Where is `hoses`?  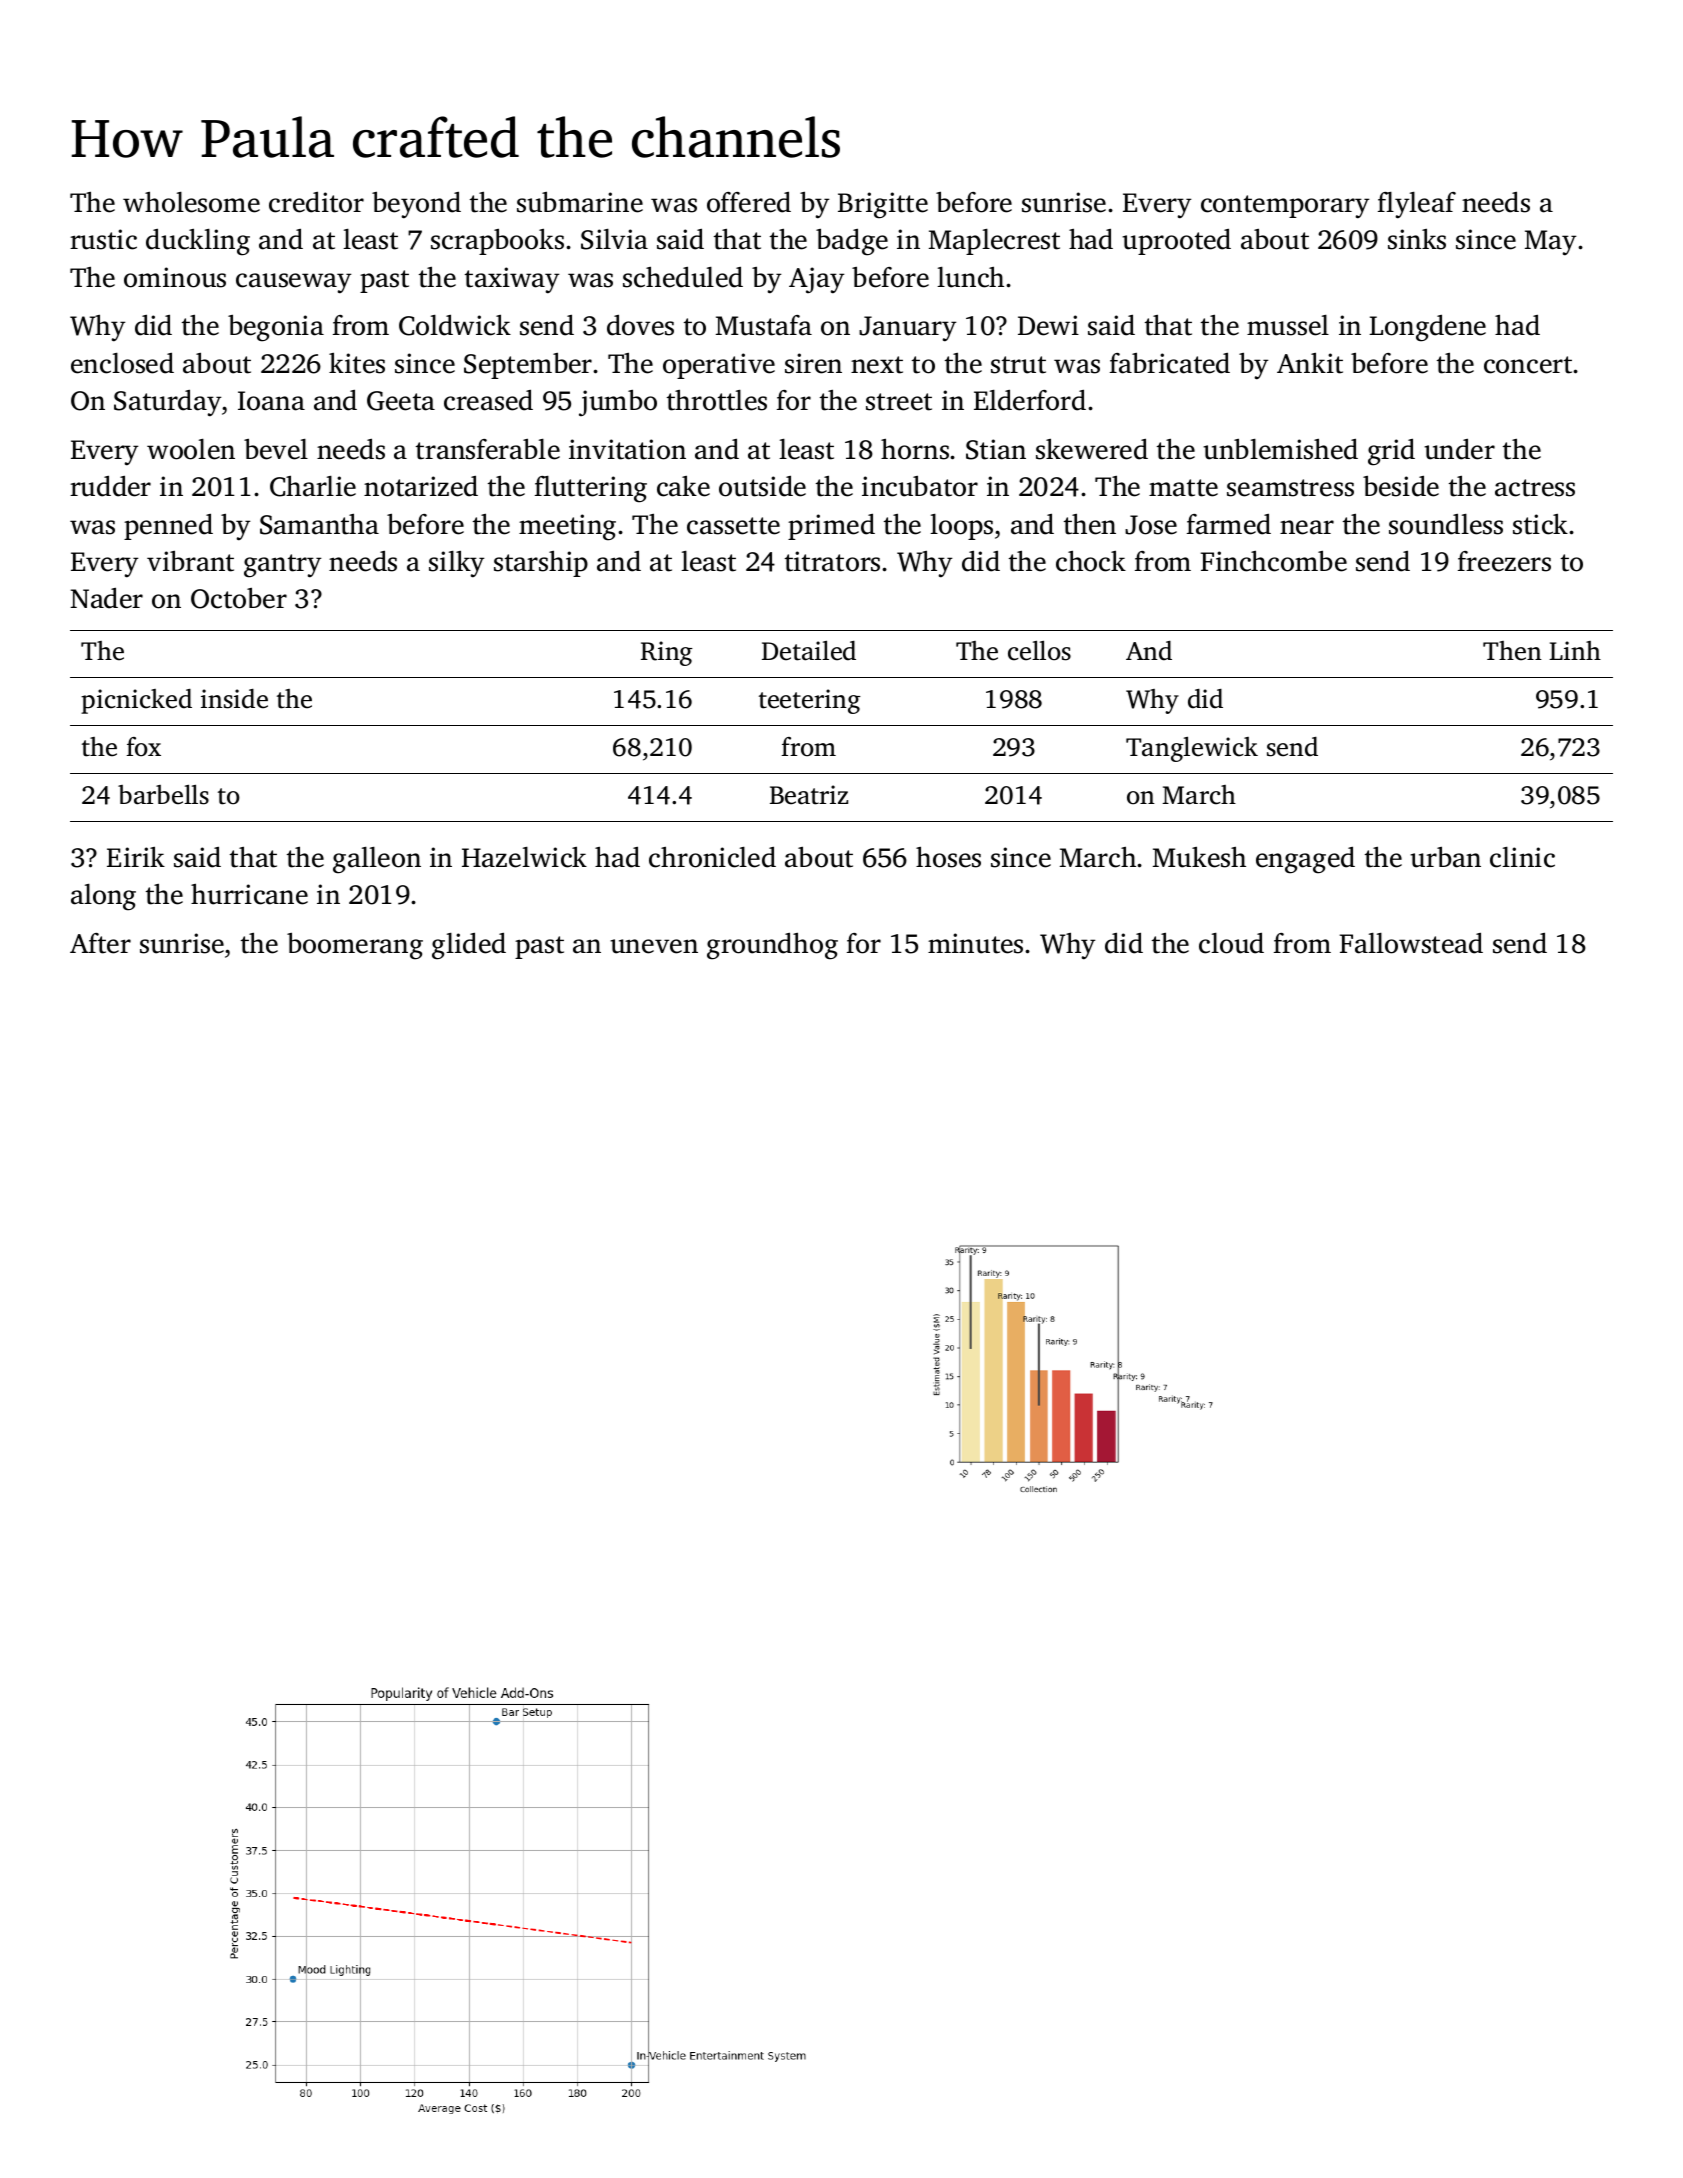 hoses is located at coordinates (948, 857).
